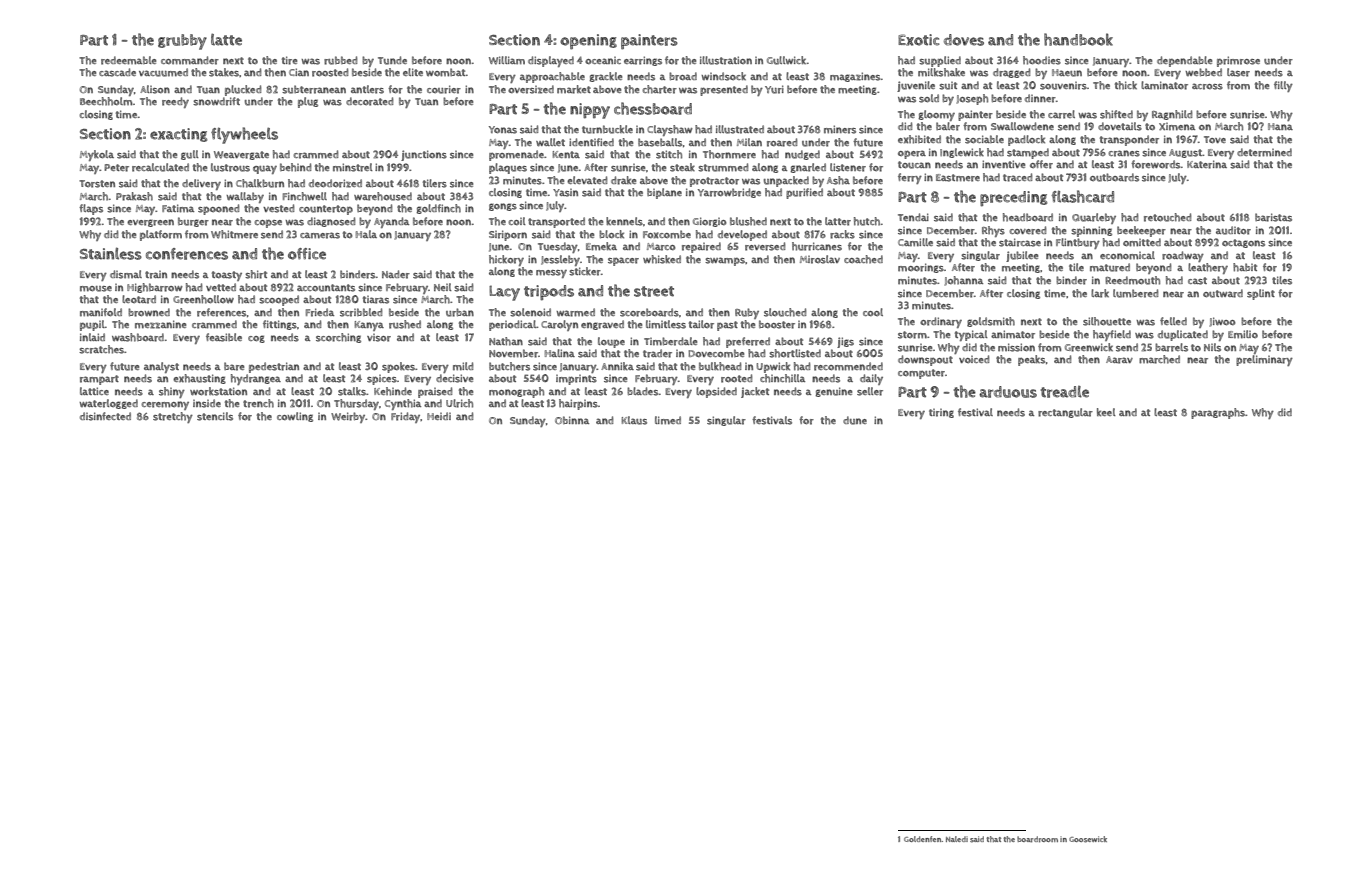 The height and width of the screenshot is (887, 1372). What do you see at coordinates (392, 60) in the screenshot?
I see `Tunde` at bounding box center [392, 60].
